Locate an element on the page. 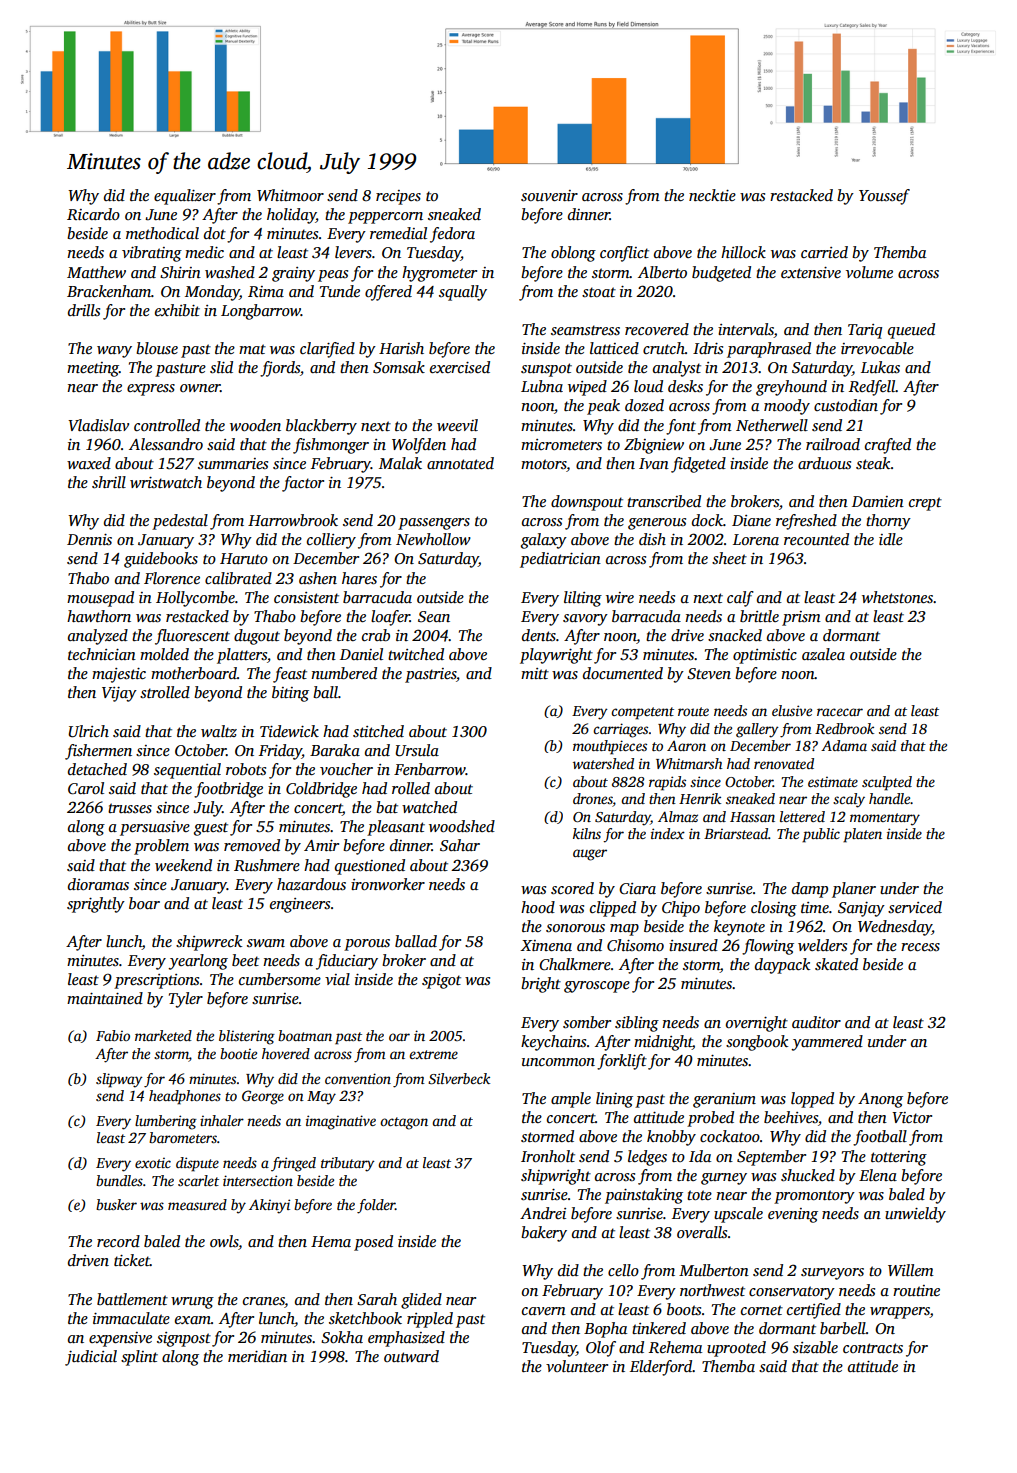 Image resolution: width=1017 pixels, height=1473 pixels. meridian is located at coordinates (257, 1356).
